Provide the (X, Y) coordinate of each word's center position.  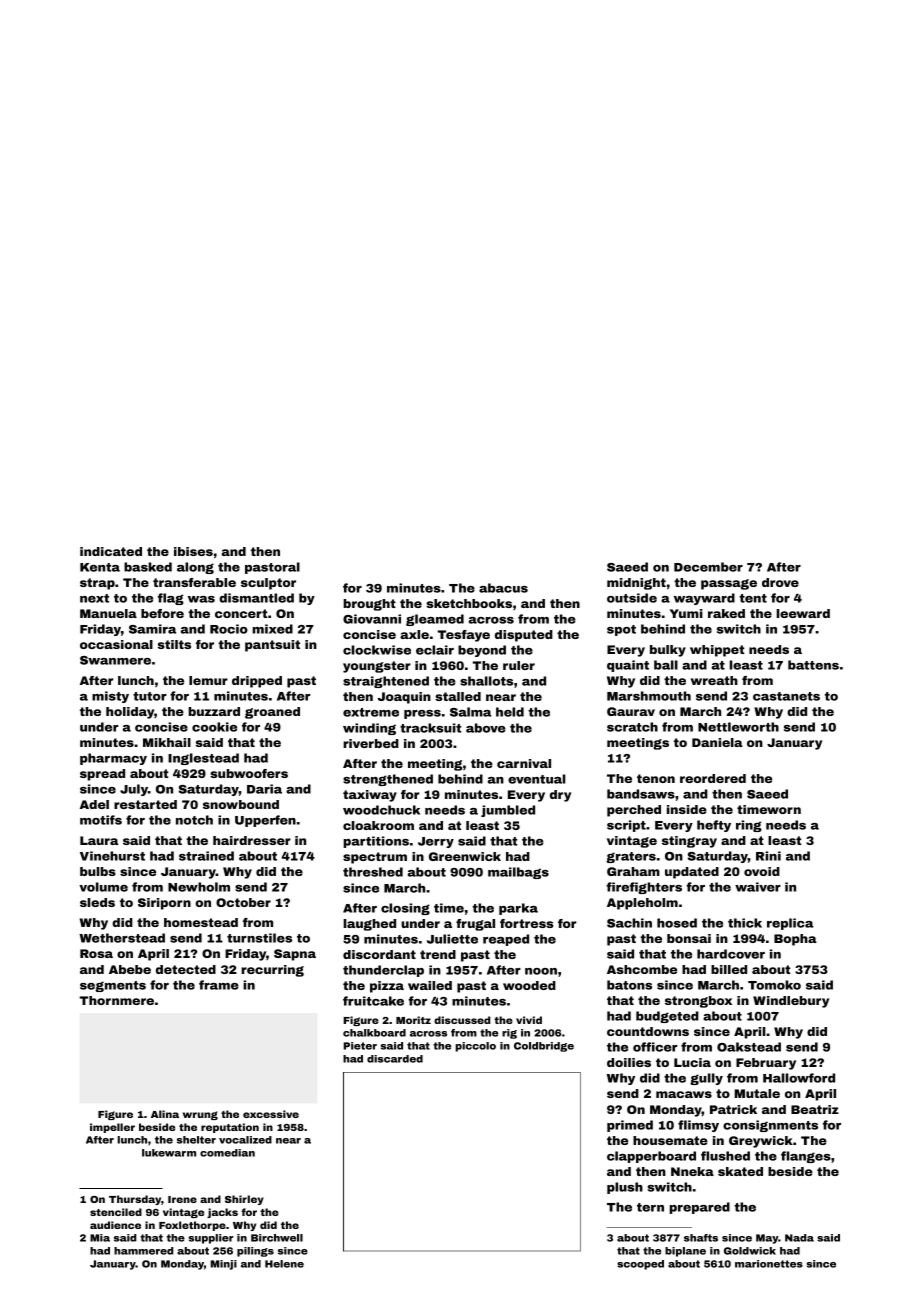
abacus (503, 588)
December (708, 567)
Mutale (757, 1093)
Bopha (795, 940)
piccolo (475, 1047)
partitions (376, 842)
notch (194, 820)
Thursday (135, 1200)
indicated (111, 551)
